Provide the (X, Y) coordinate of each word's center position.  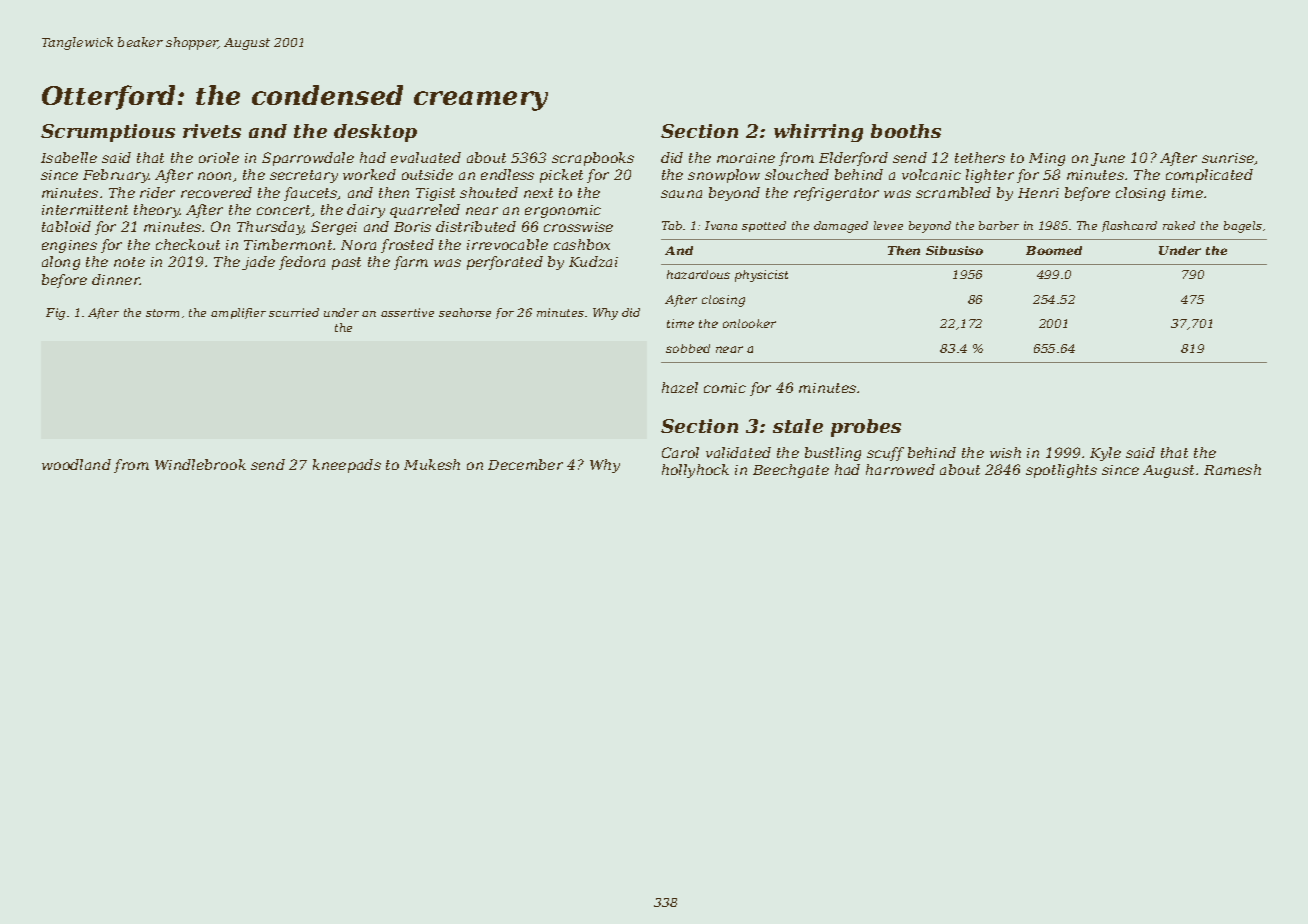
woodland (76, 464)
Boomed (1054, 250)
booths (906, 131)
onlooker (749, 323)
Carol (680, 452)
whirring (818, 133)
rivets (212, 131)
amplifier (238, 313)
